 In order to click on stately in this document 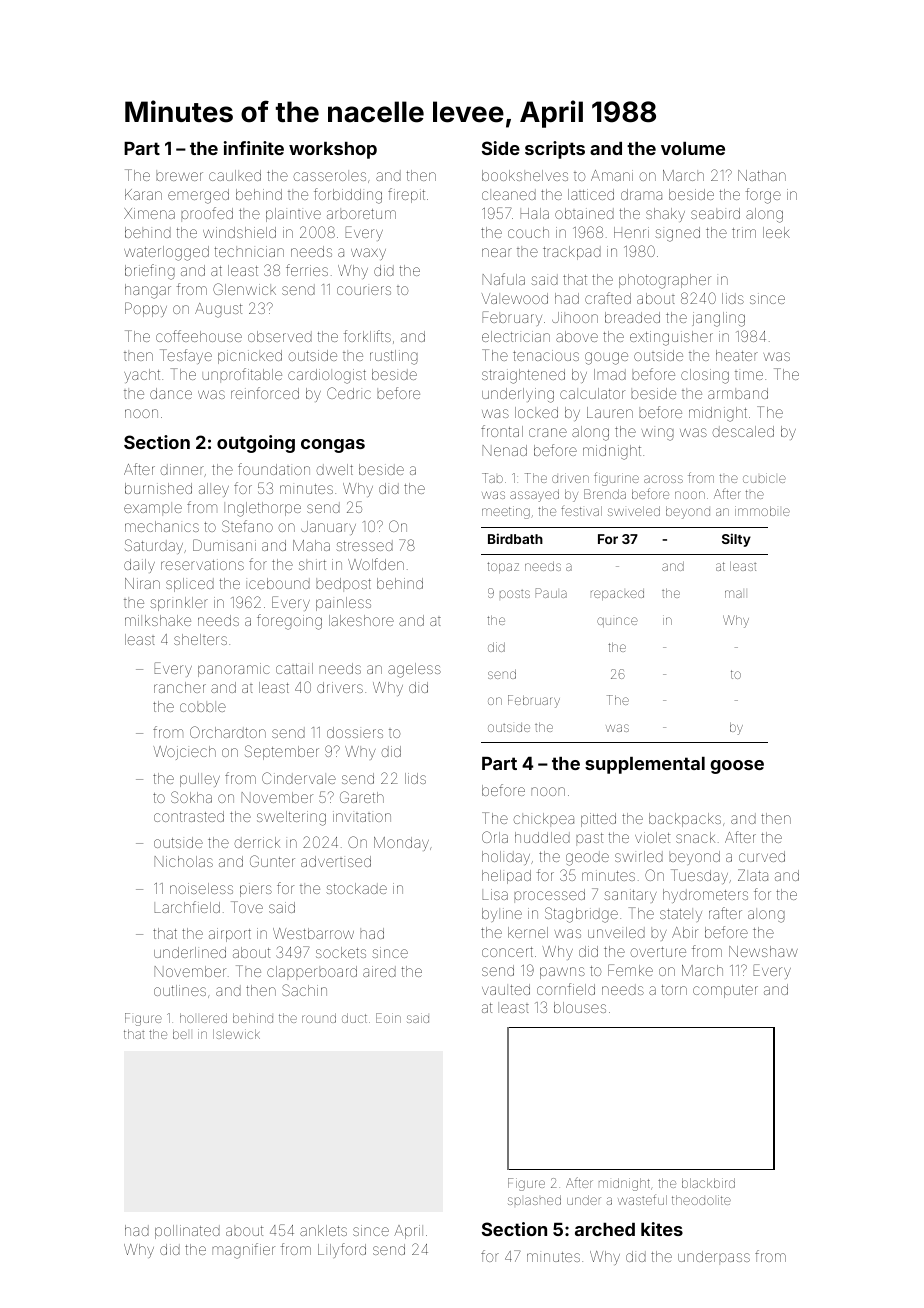, I will do `click(681, 915)`.
